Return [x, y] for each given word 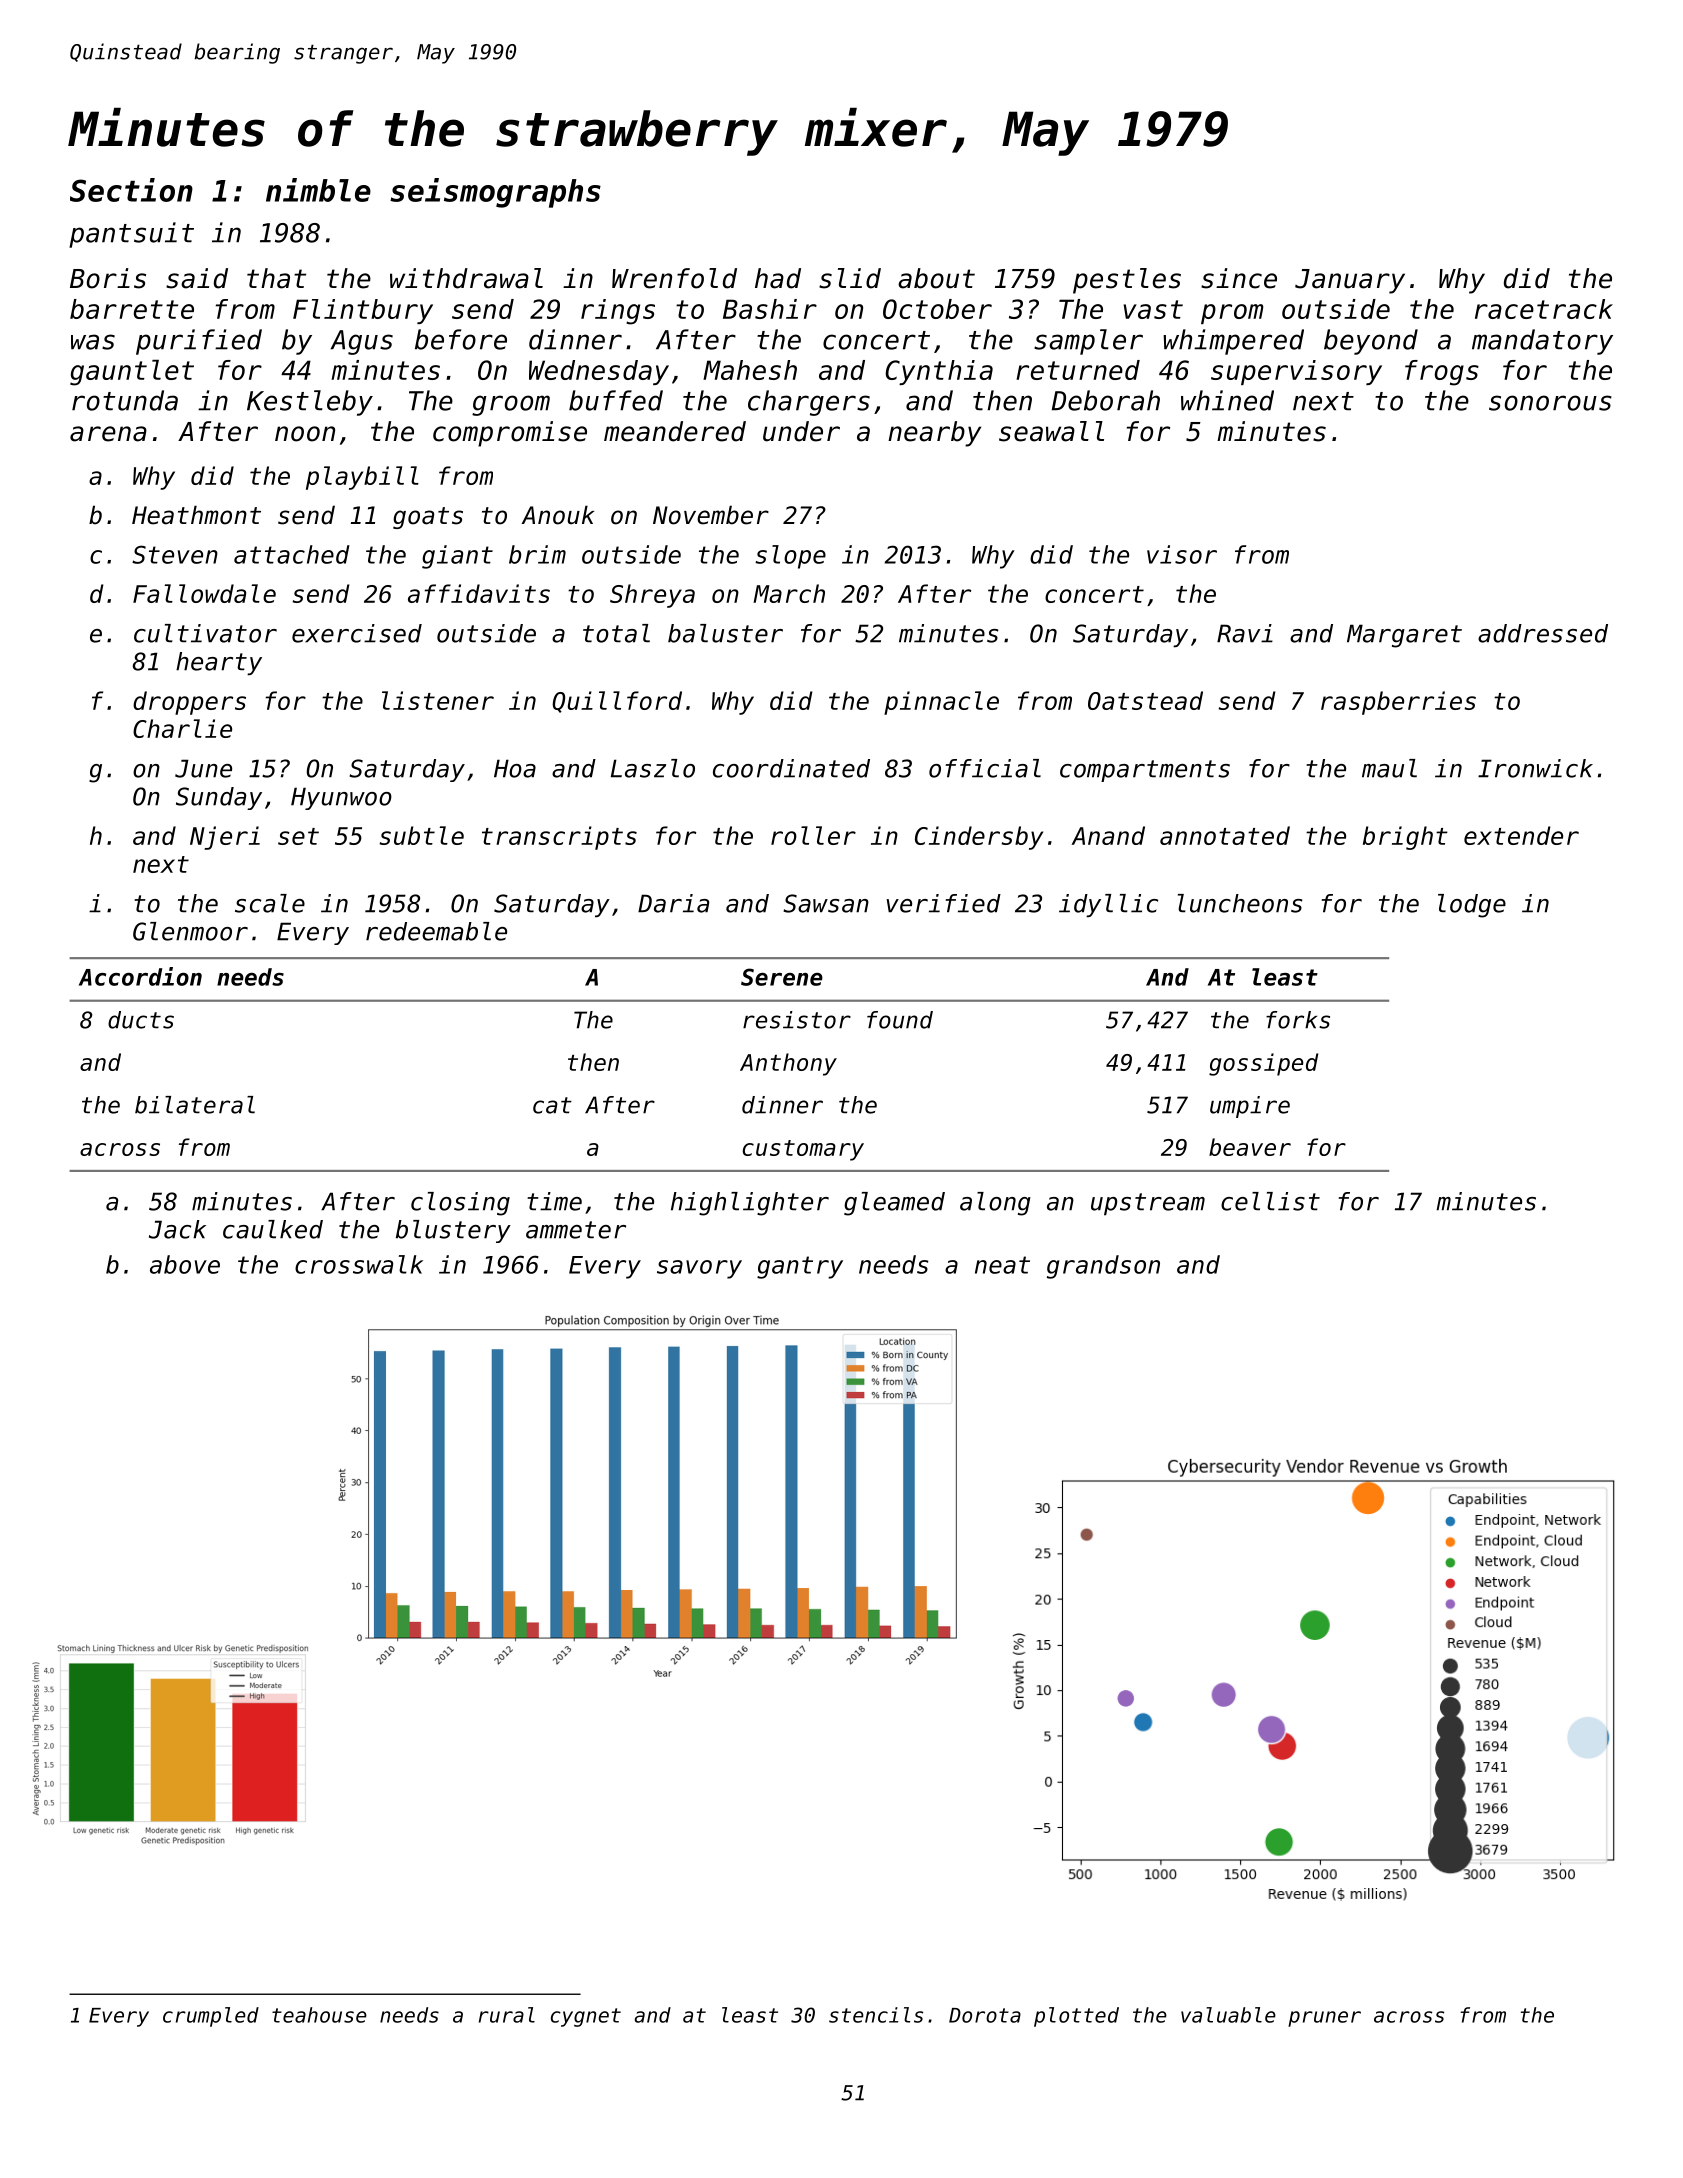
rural [507, 2015]
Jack [177, 1229]
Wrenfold [674, 278]
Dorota [985, 2015]
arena [108, 434]
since [1239, 278]
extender [1521, 835]
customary [803, 1150]
